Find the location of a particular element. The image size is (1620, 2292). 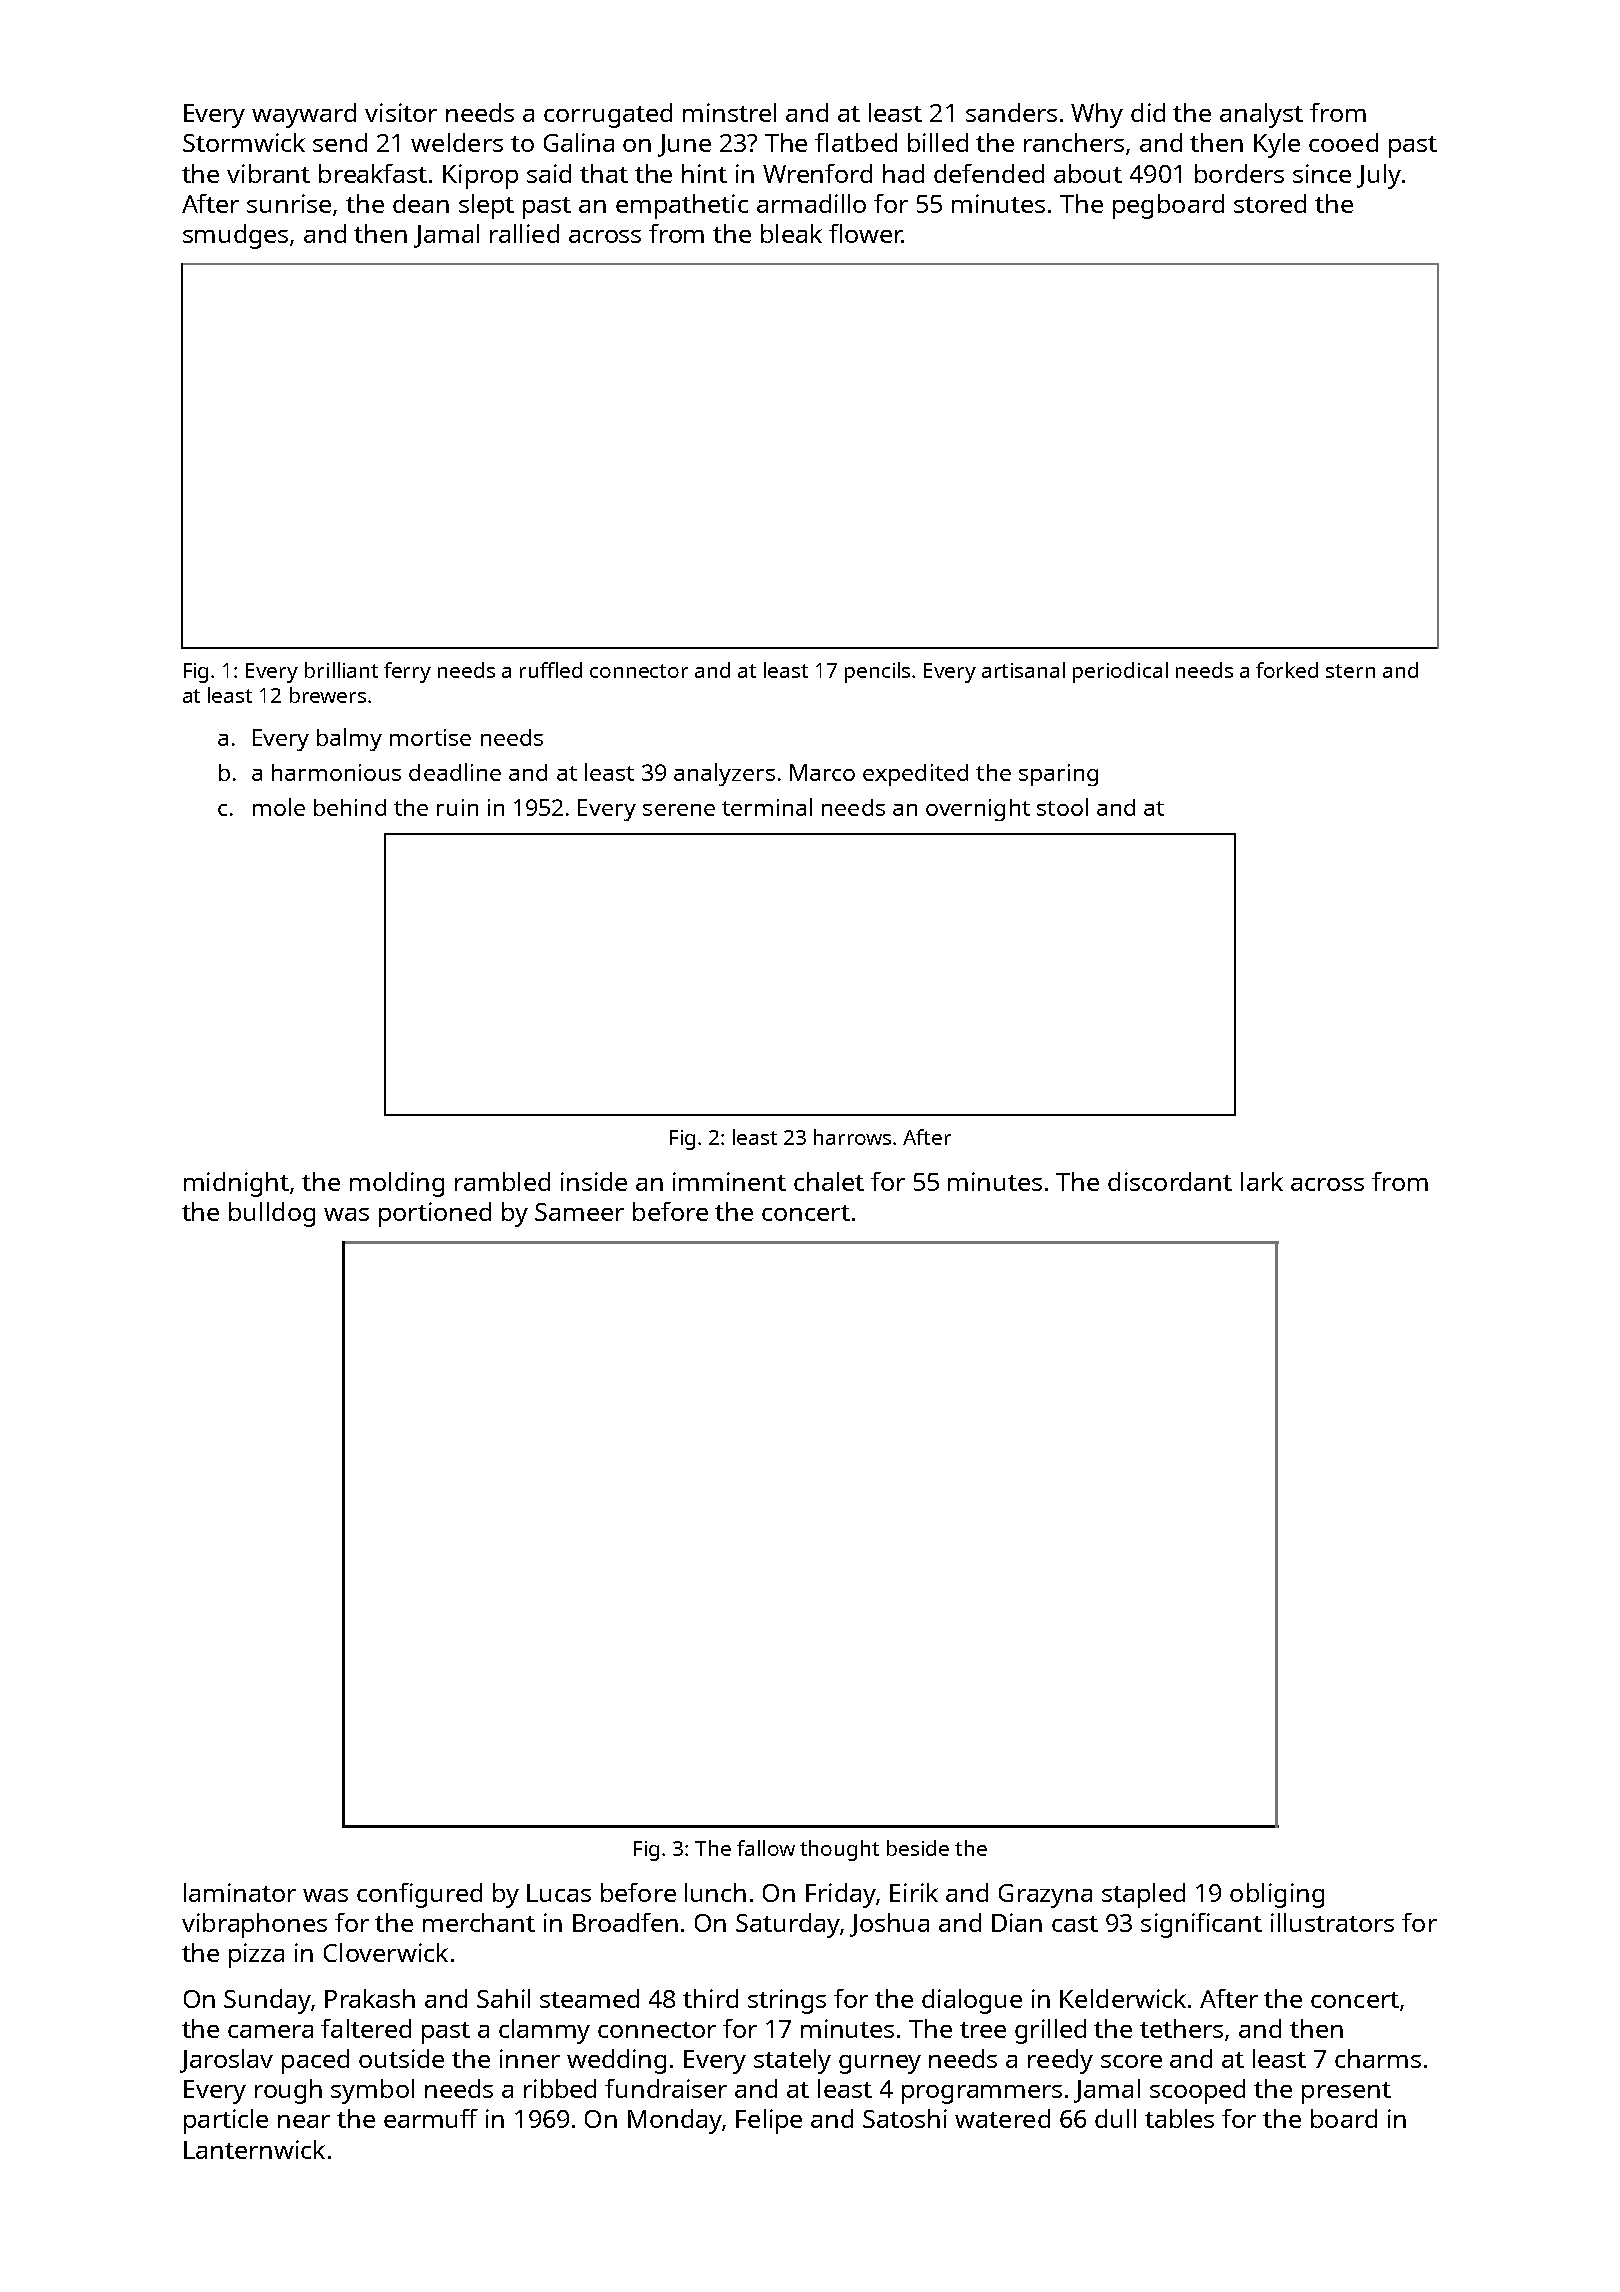

Sameer is located at coordinates (579, 1212).
